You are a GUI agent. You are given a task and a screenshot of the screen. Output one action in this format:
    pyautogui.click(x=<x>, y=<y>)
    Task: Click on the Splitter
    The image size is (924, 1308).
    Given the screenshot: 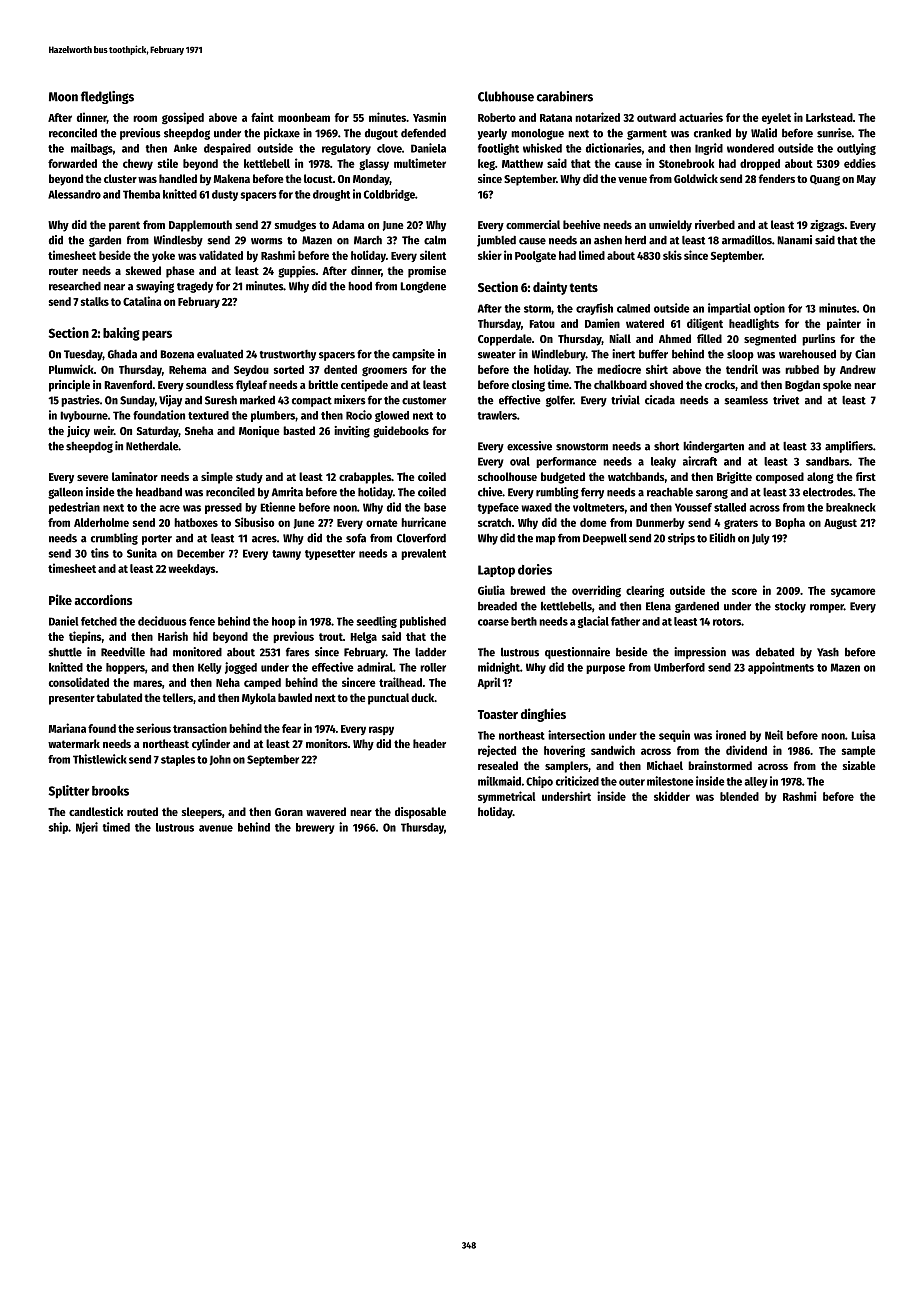 What is the action you would take?
    pyautogui.click(x=69, y=792)
